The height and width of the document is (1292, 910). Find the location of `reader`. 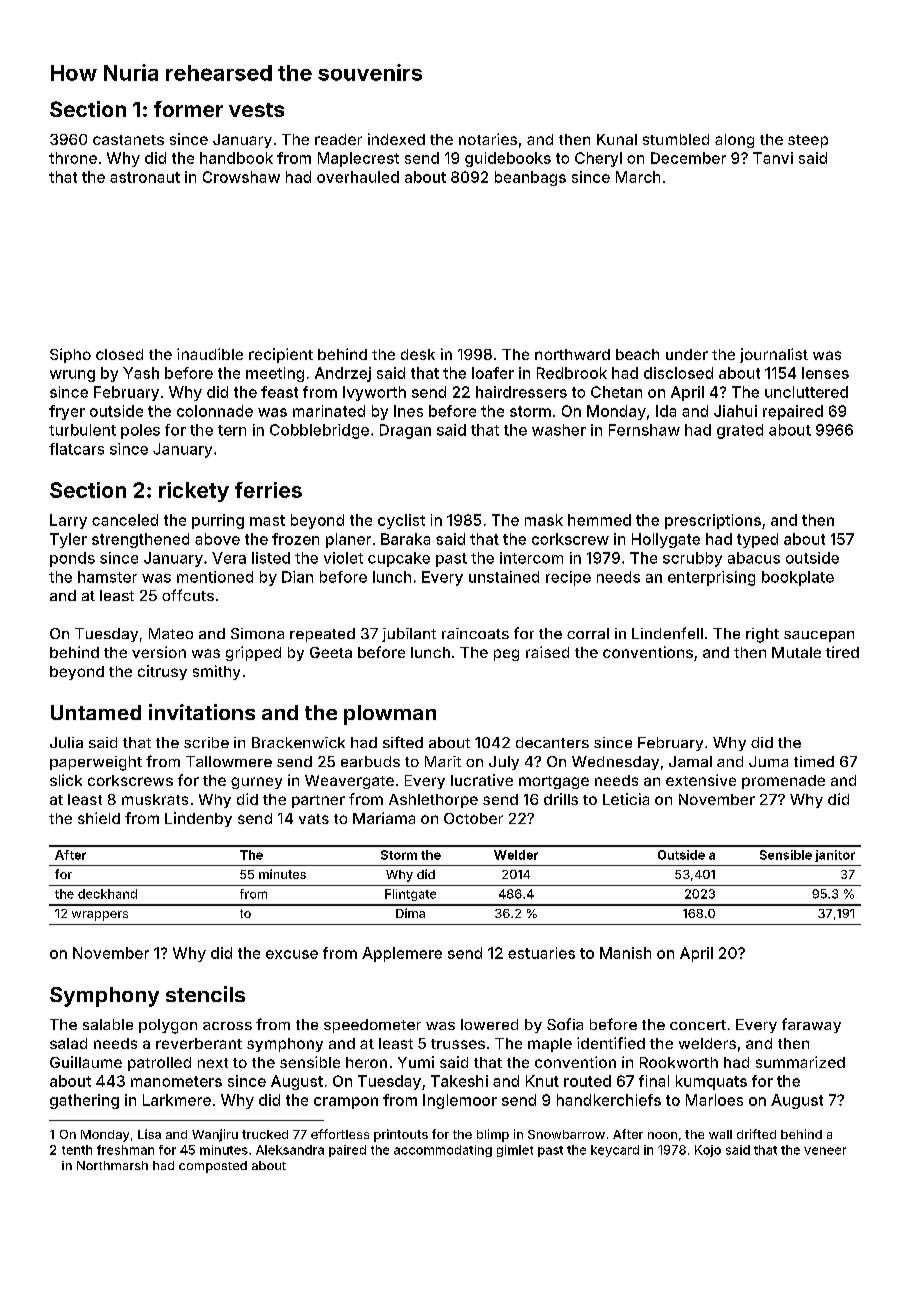

reader is located at coordinates (338, 139).
